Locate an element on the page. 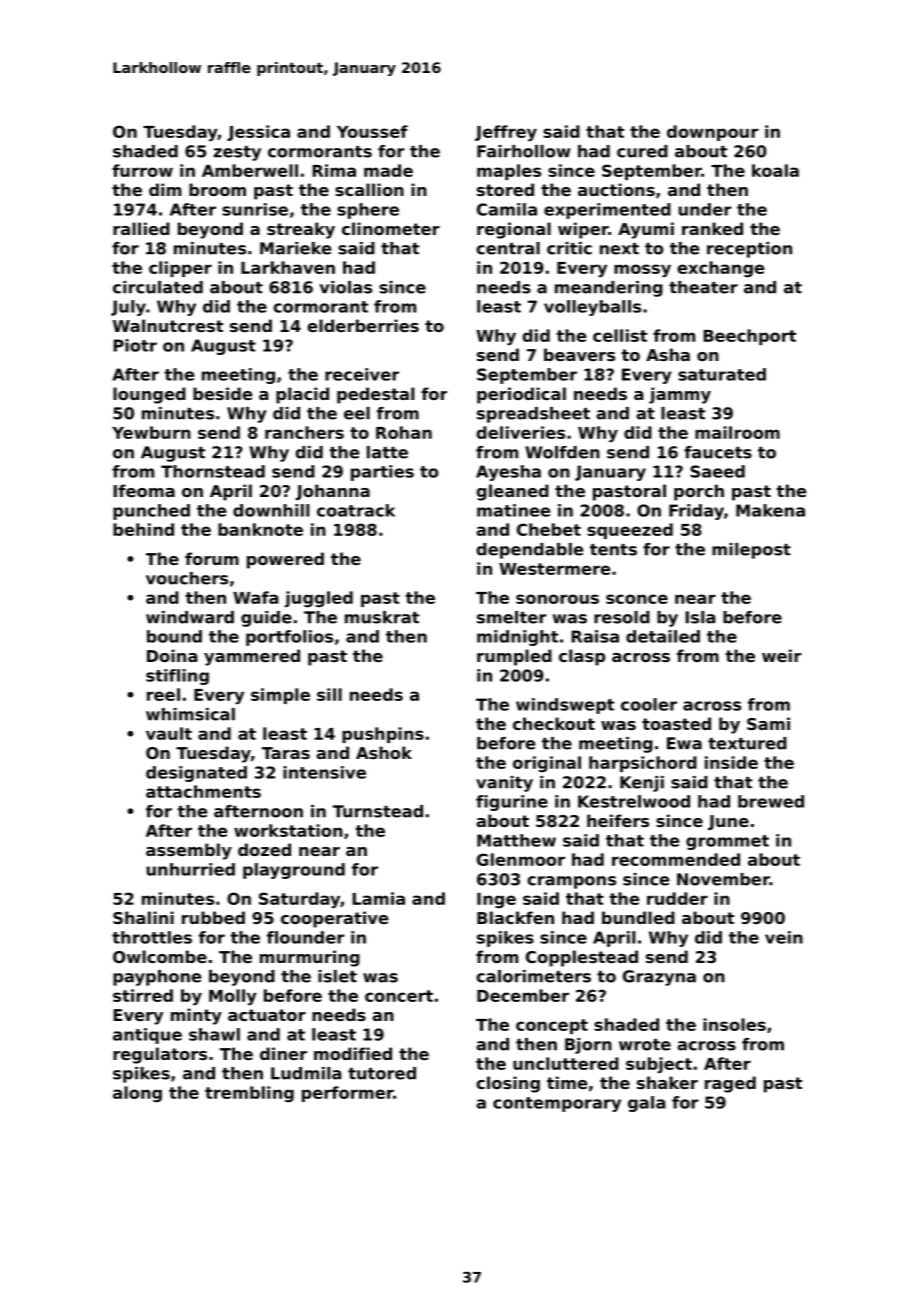  Jessica is located at coordinates (258, 133).
